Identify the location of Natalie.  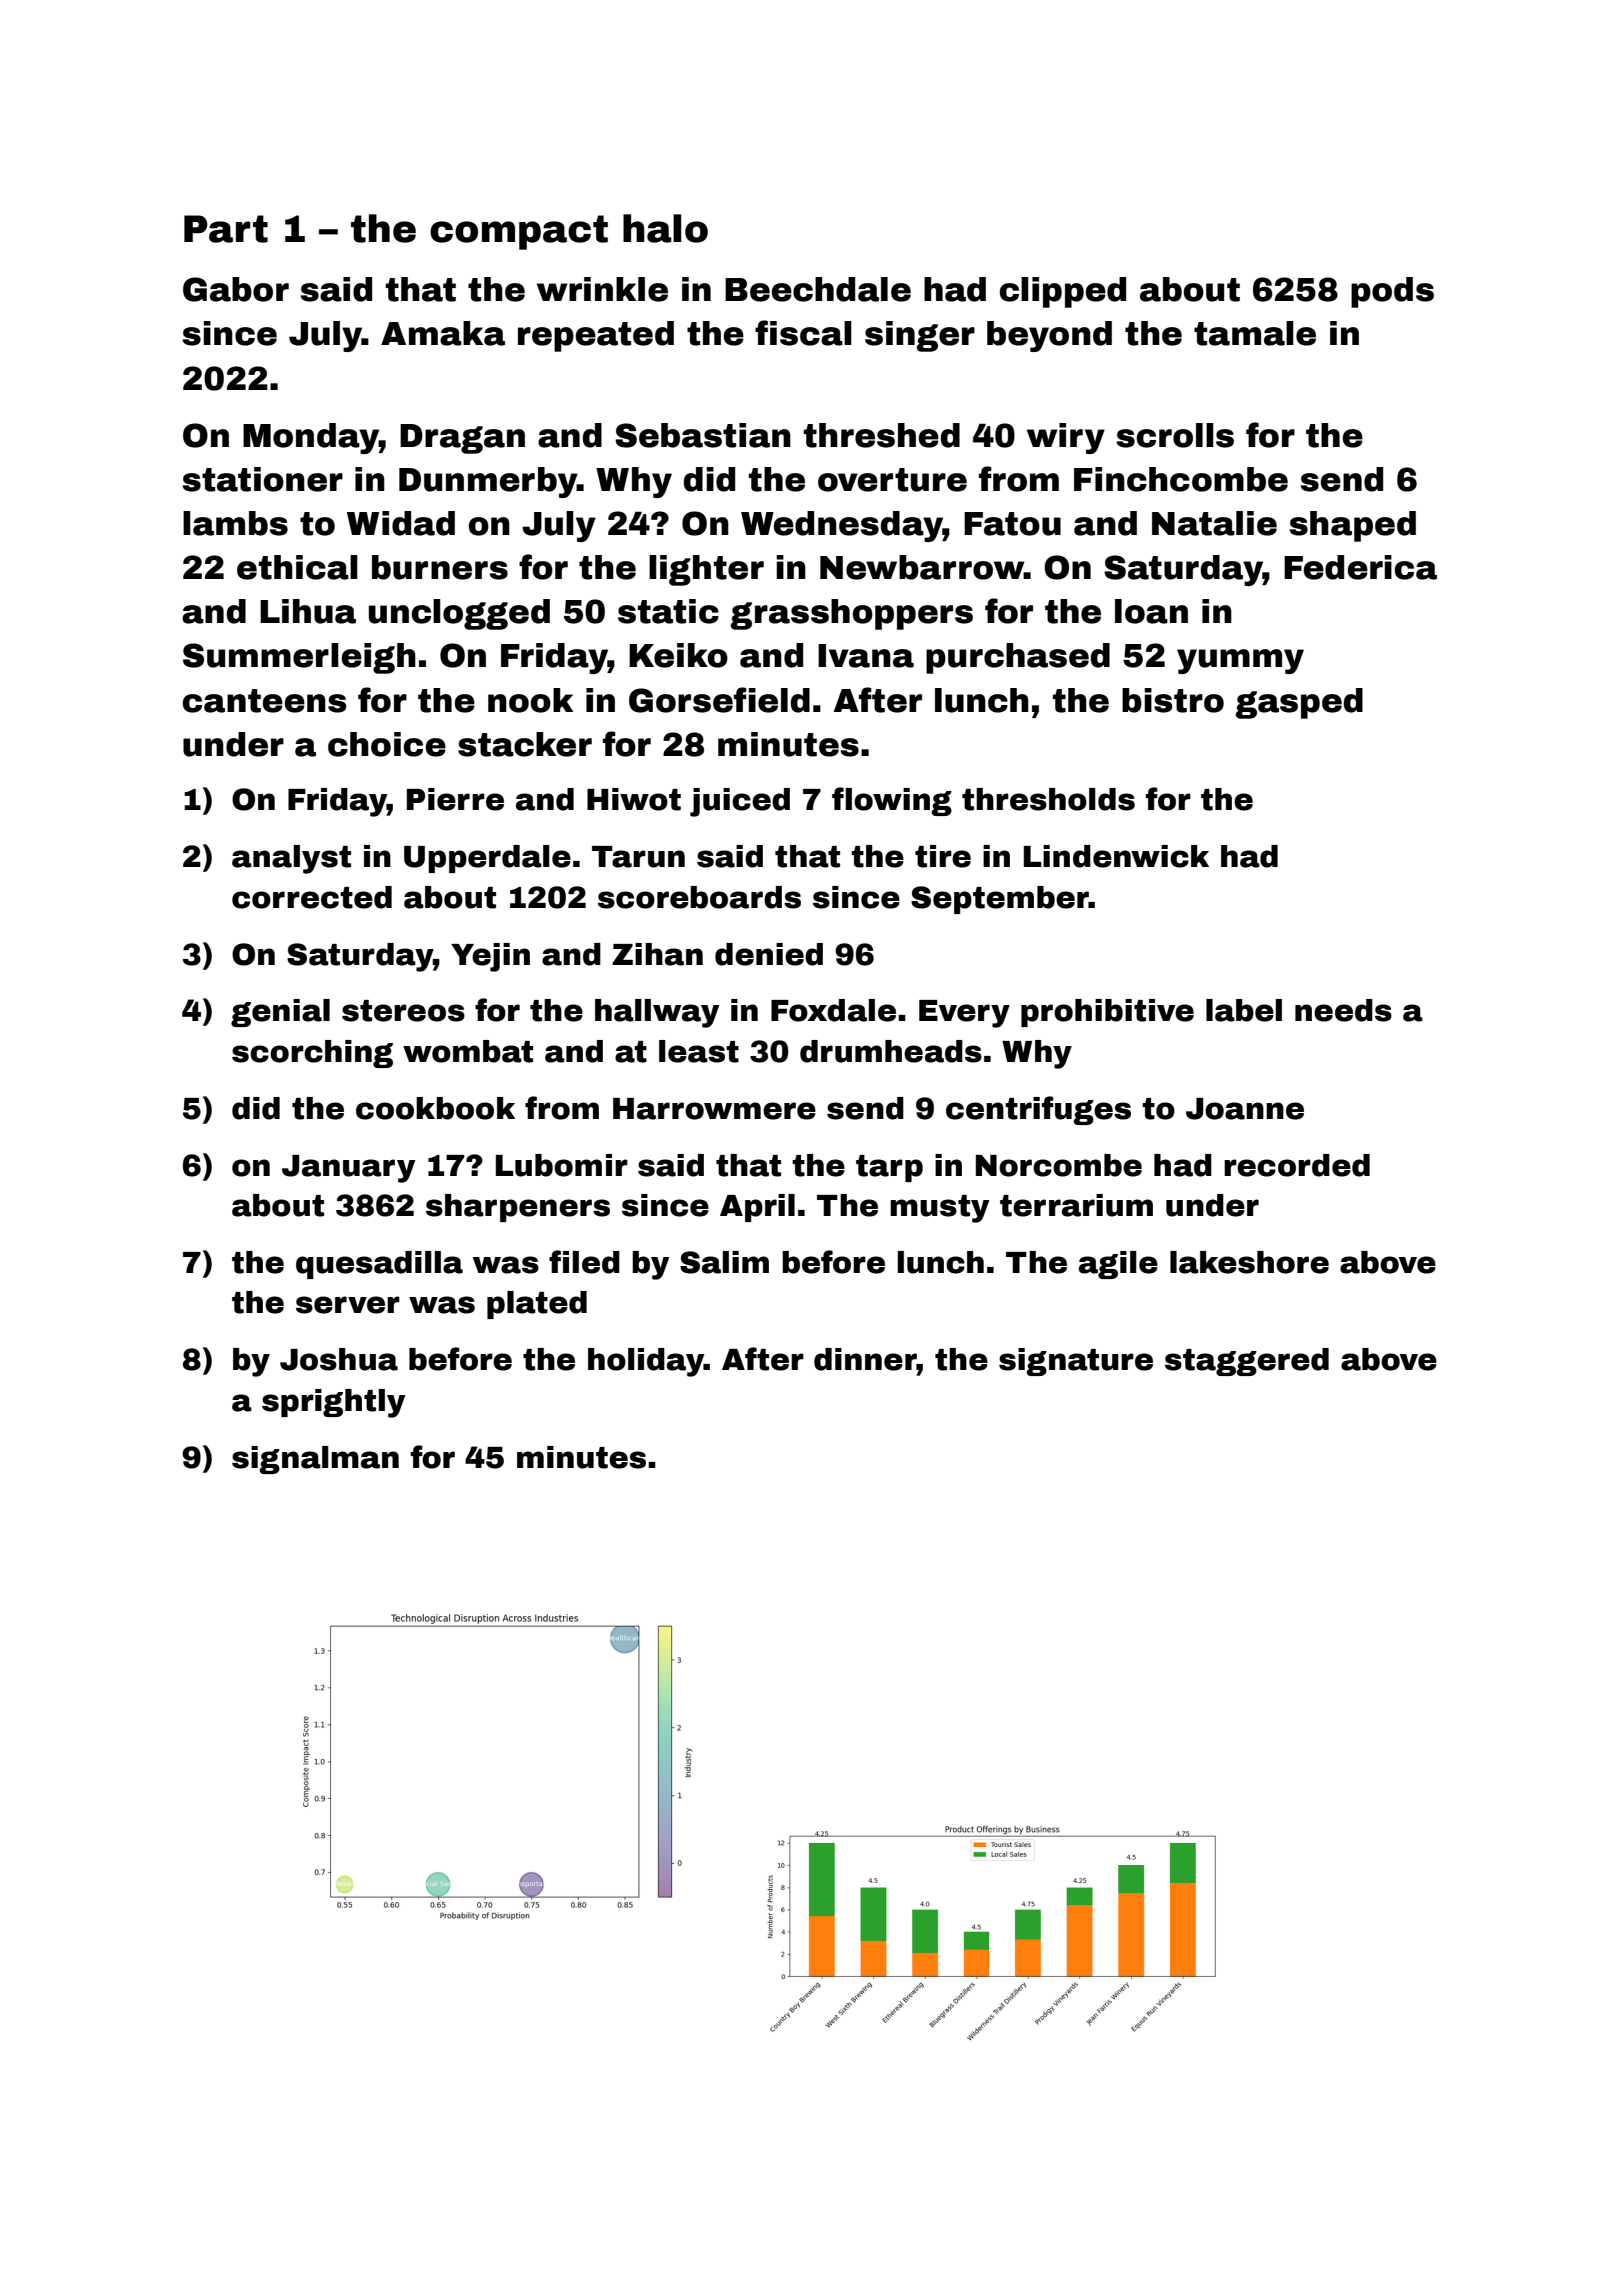
(1214, 523).
